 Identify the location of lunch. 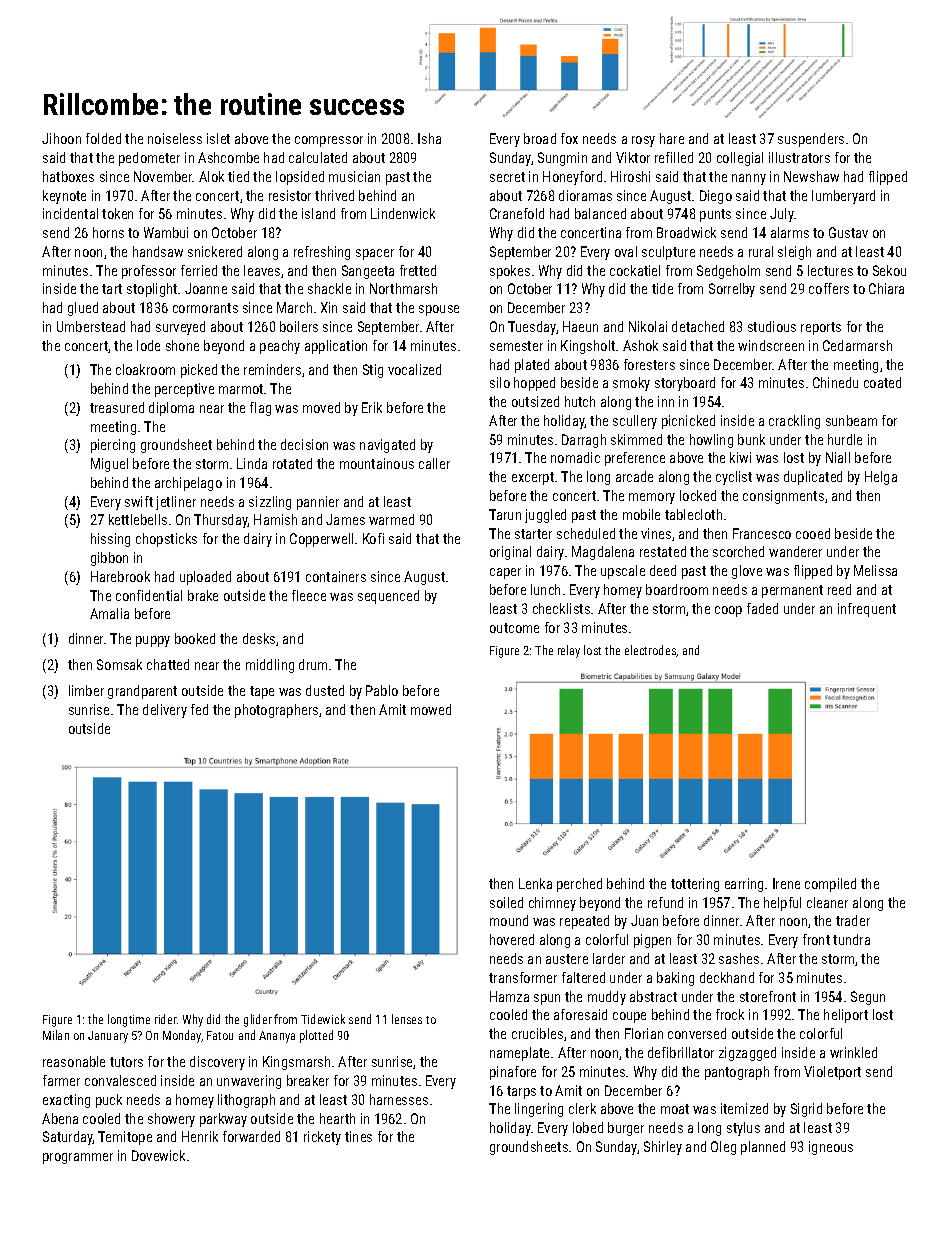
(545, 589).
